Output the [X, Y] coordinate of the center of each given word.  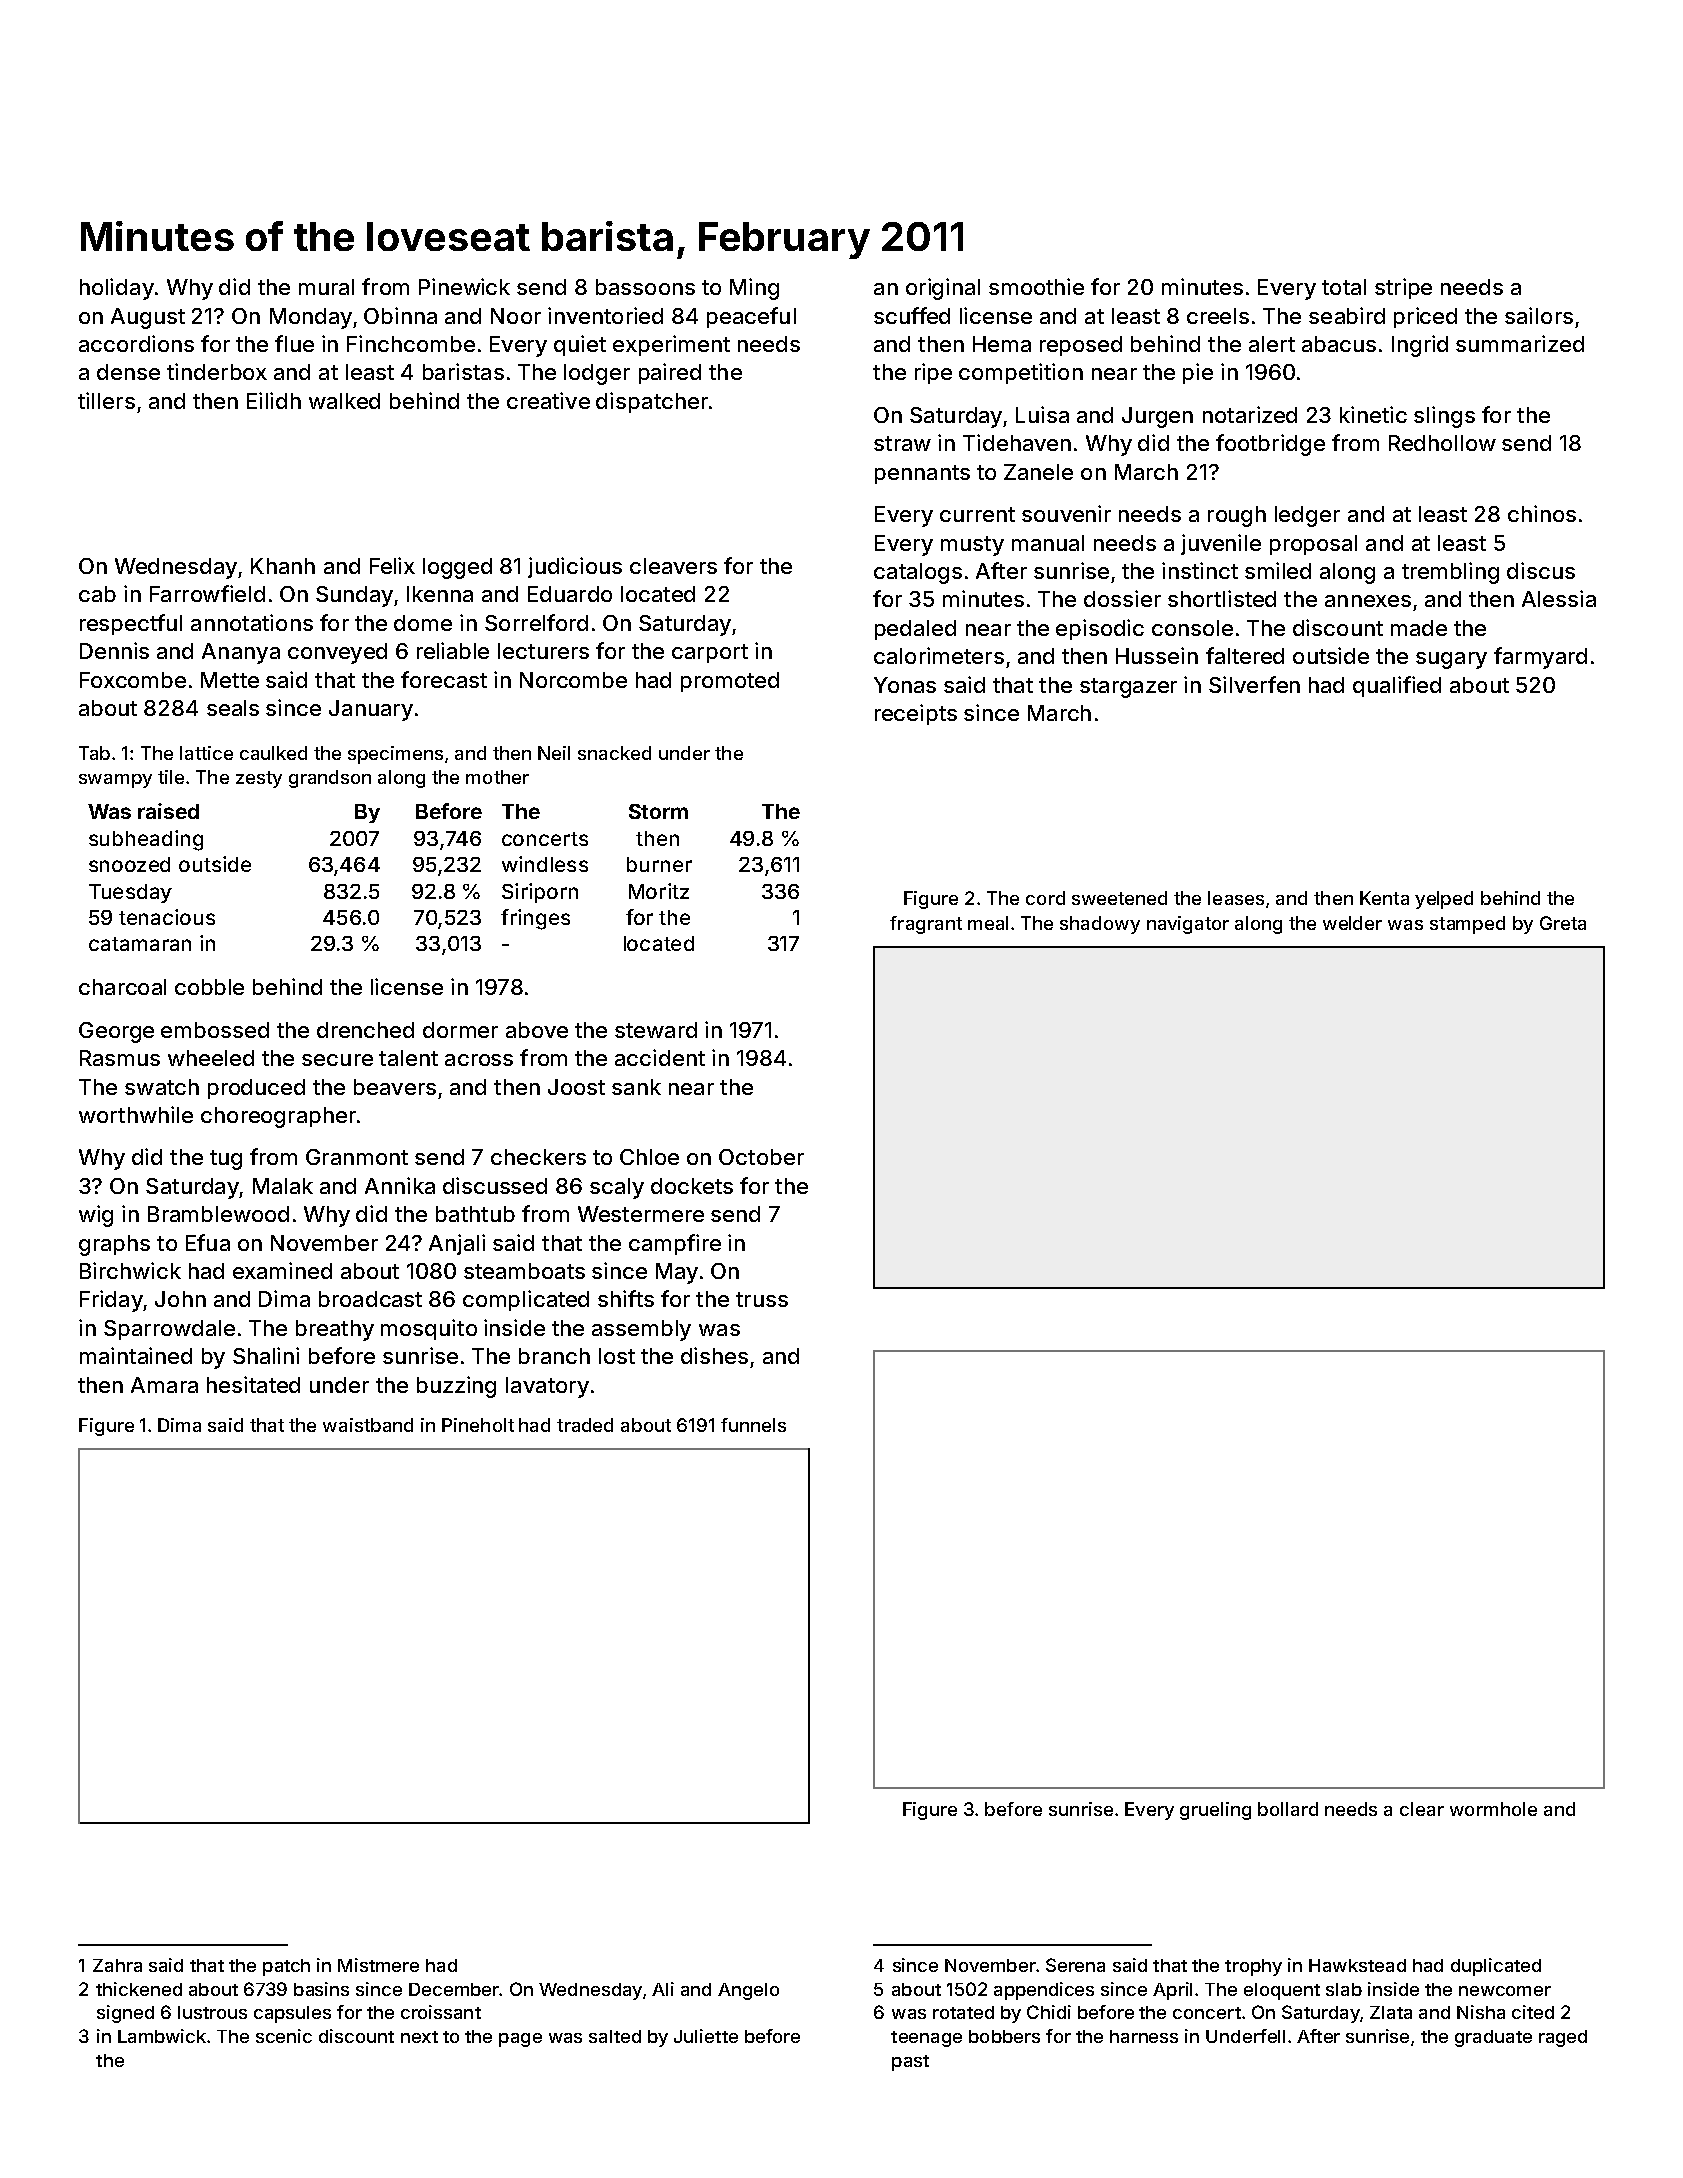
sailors [1539, 315]
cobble [209, 987]
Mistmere [378, 1965]
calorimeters [939, 655]
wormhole [1493, 1809]
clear [1422, 1809]
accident [660, 1057]
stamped [1467, 925]
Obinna [400, 315]
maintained [136, 1355]
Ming [754, 289]
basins [321, 1989]
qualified [1397, 686]
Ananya [241, 653]
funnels [753, 1425]
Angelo [748, 1991]
